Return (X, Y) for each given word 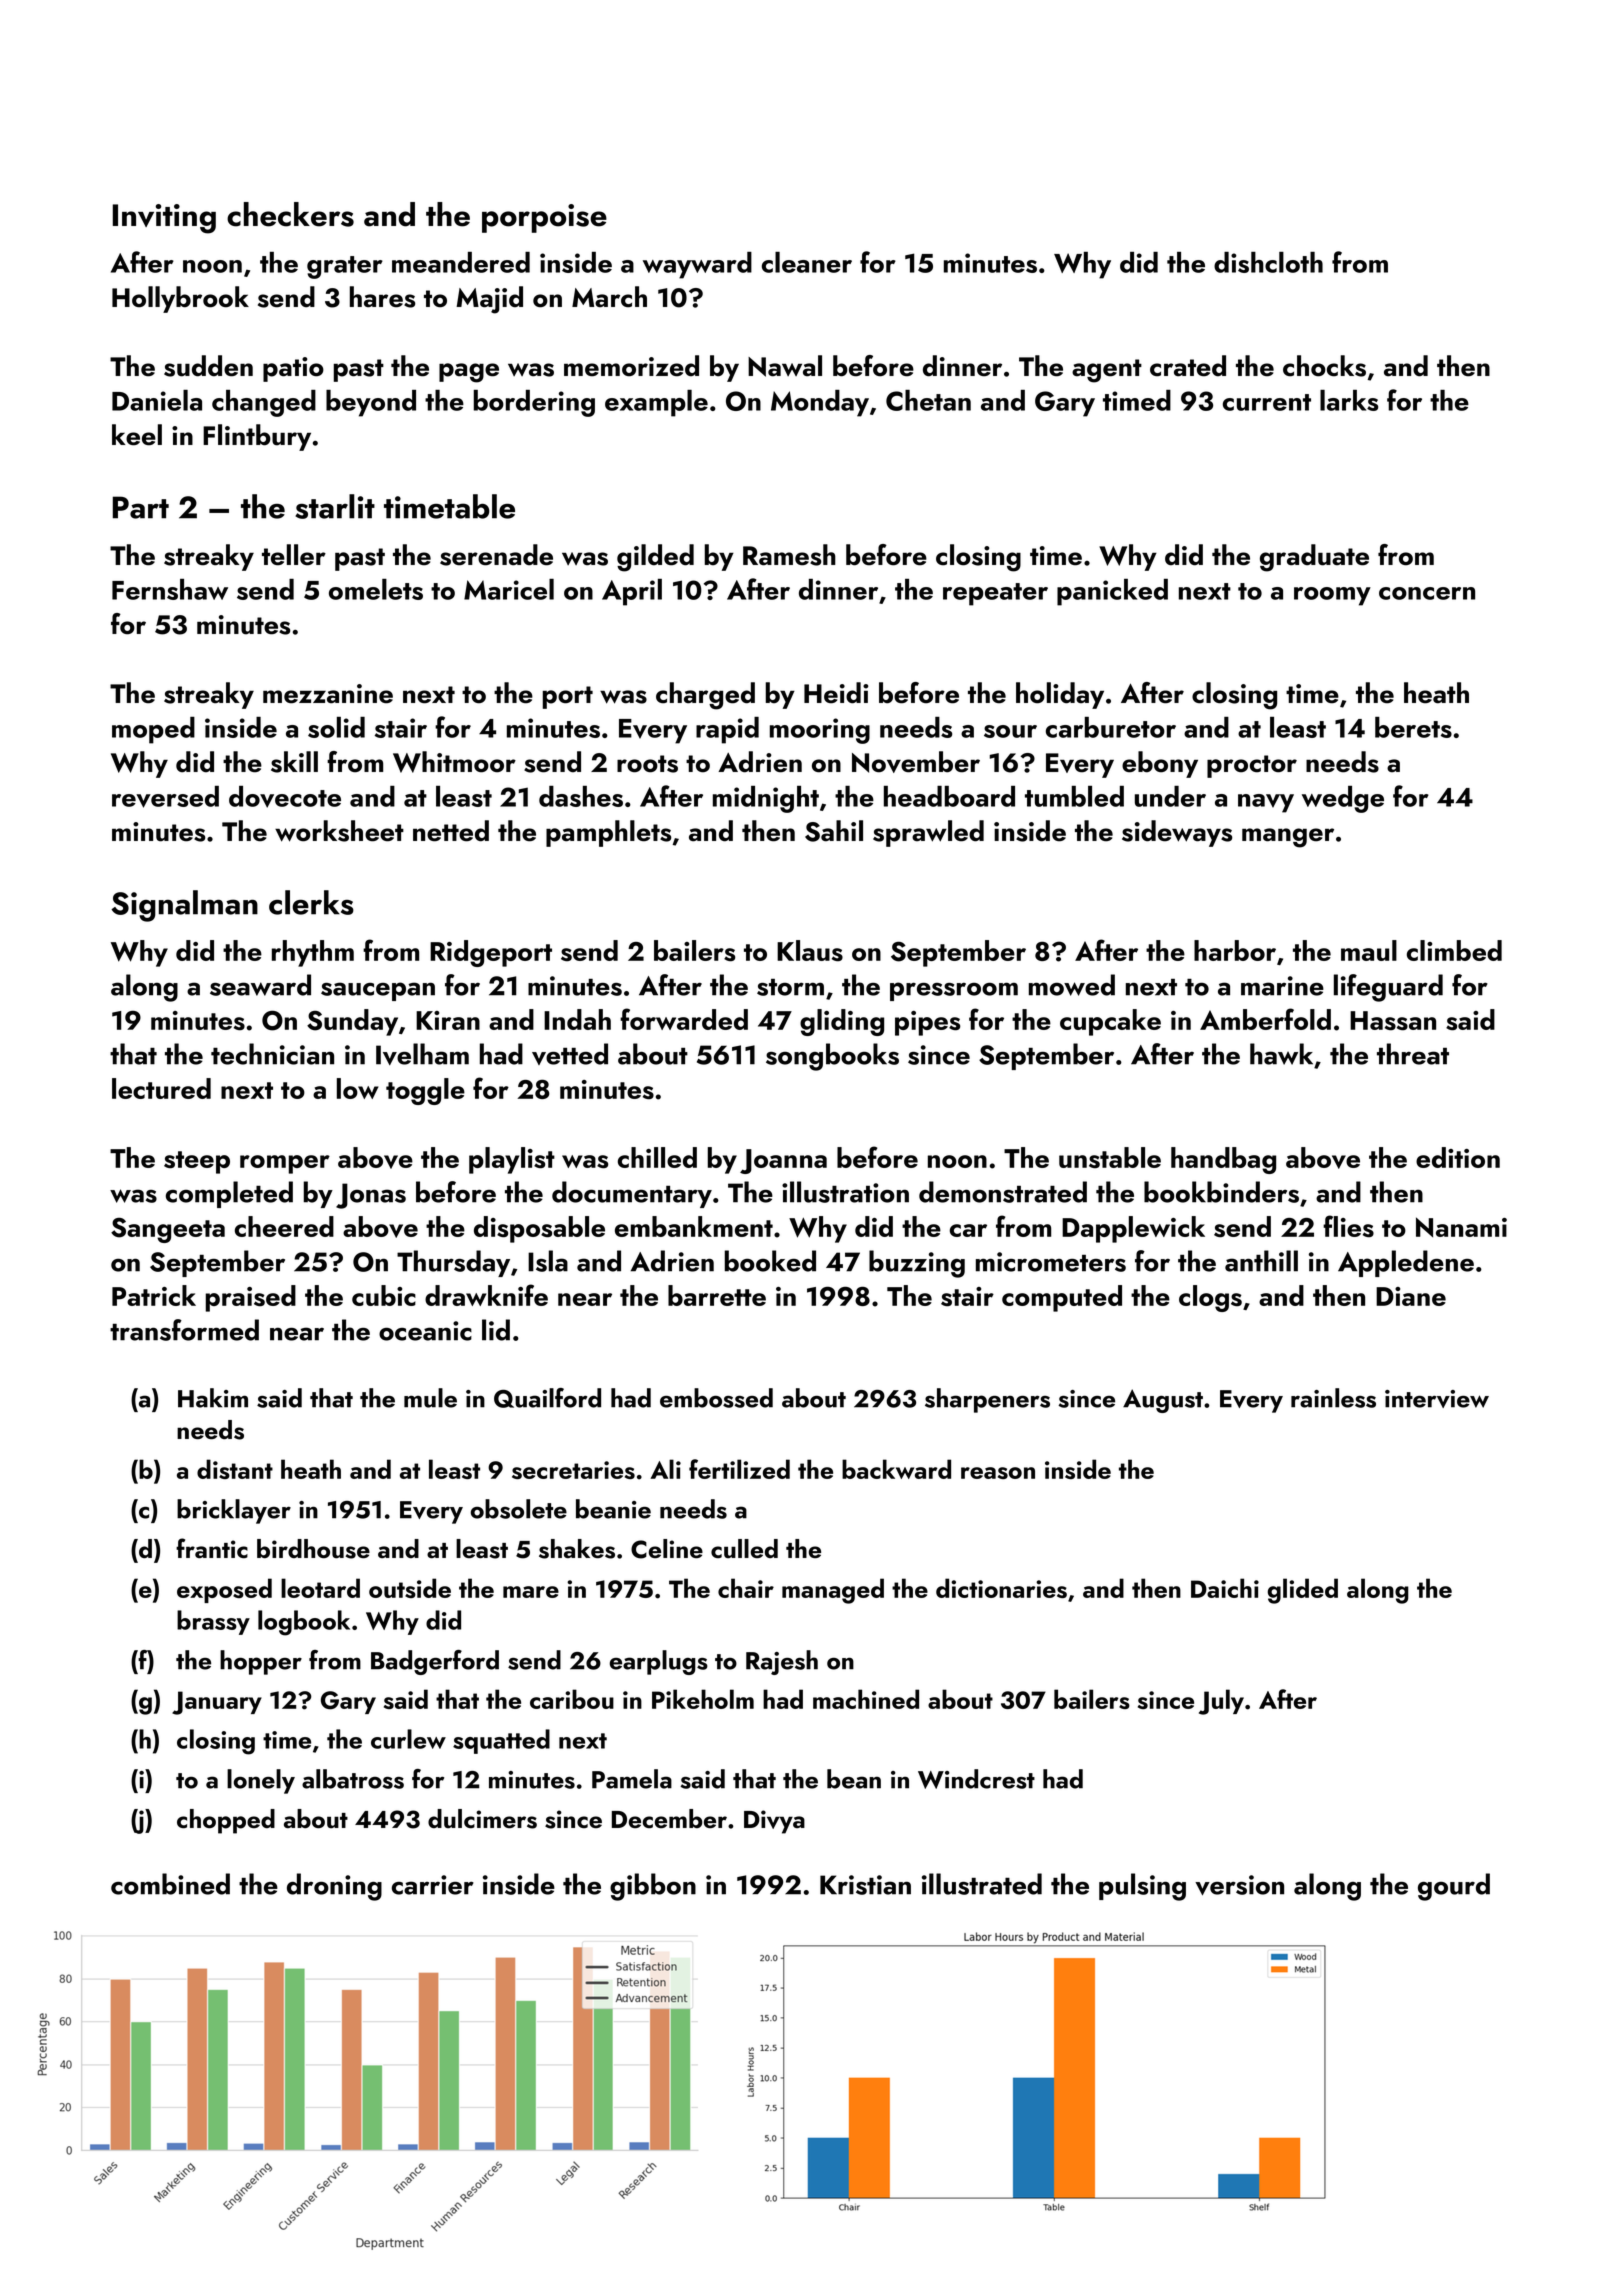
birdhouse (313, 1549)
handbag (1223, 1160)
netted (451, 831)
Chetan (928, 400)
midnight (766, 799)
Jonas (371, 1196)
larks (1349, 400)
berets (1413, 727)
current (1267, 402)
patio (293, 369)
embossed (716, 1398)
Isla (548, 1261)
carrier (433, 1885)
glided (1303, 1591)
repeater (995, 594)
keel (137, 435)
